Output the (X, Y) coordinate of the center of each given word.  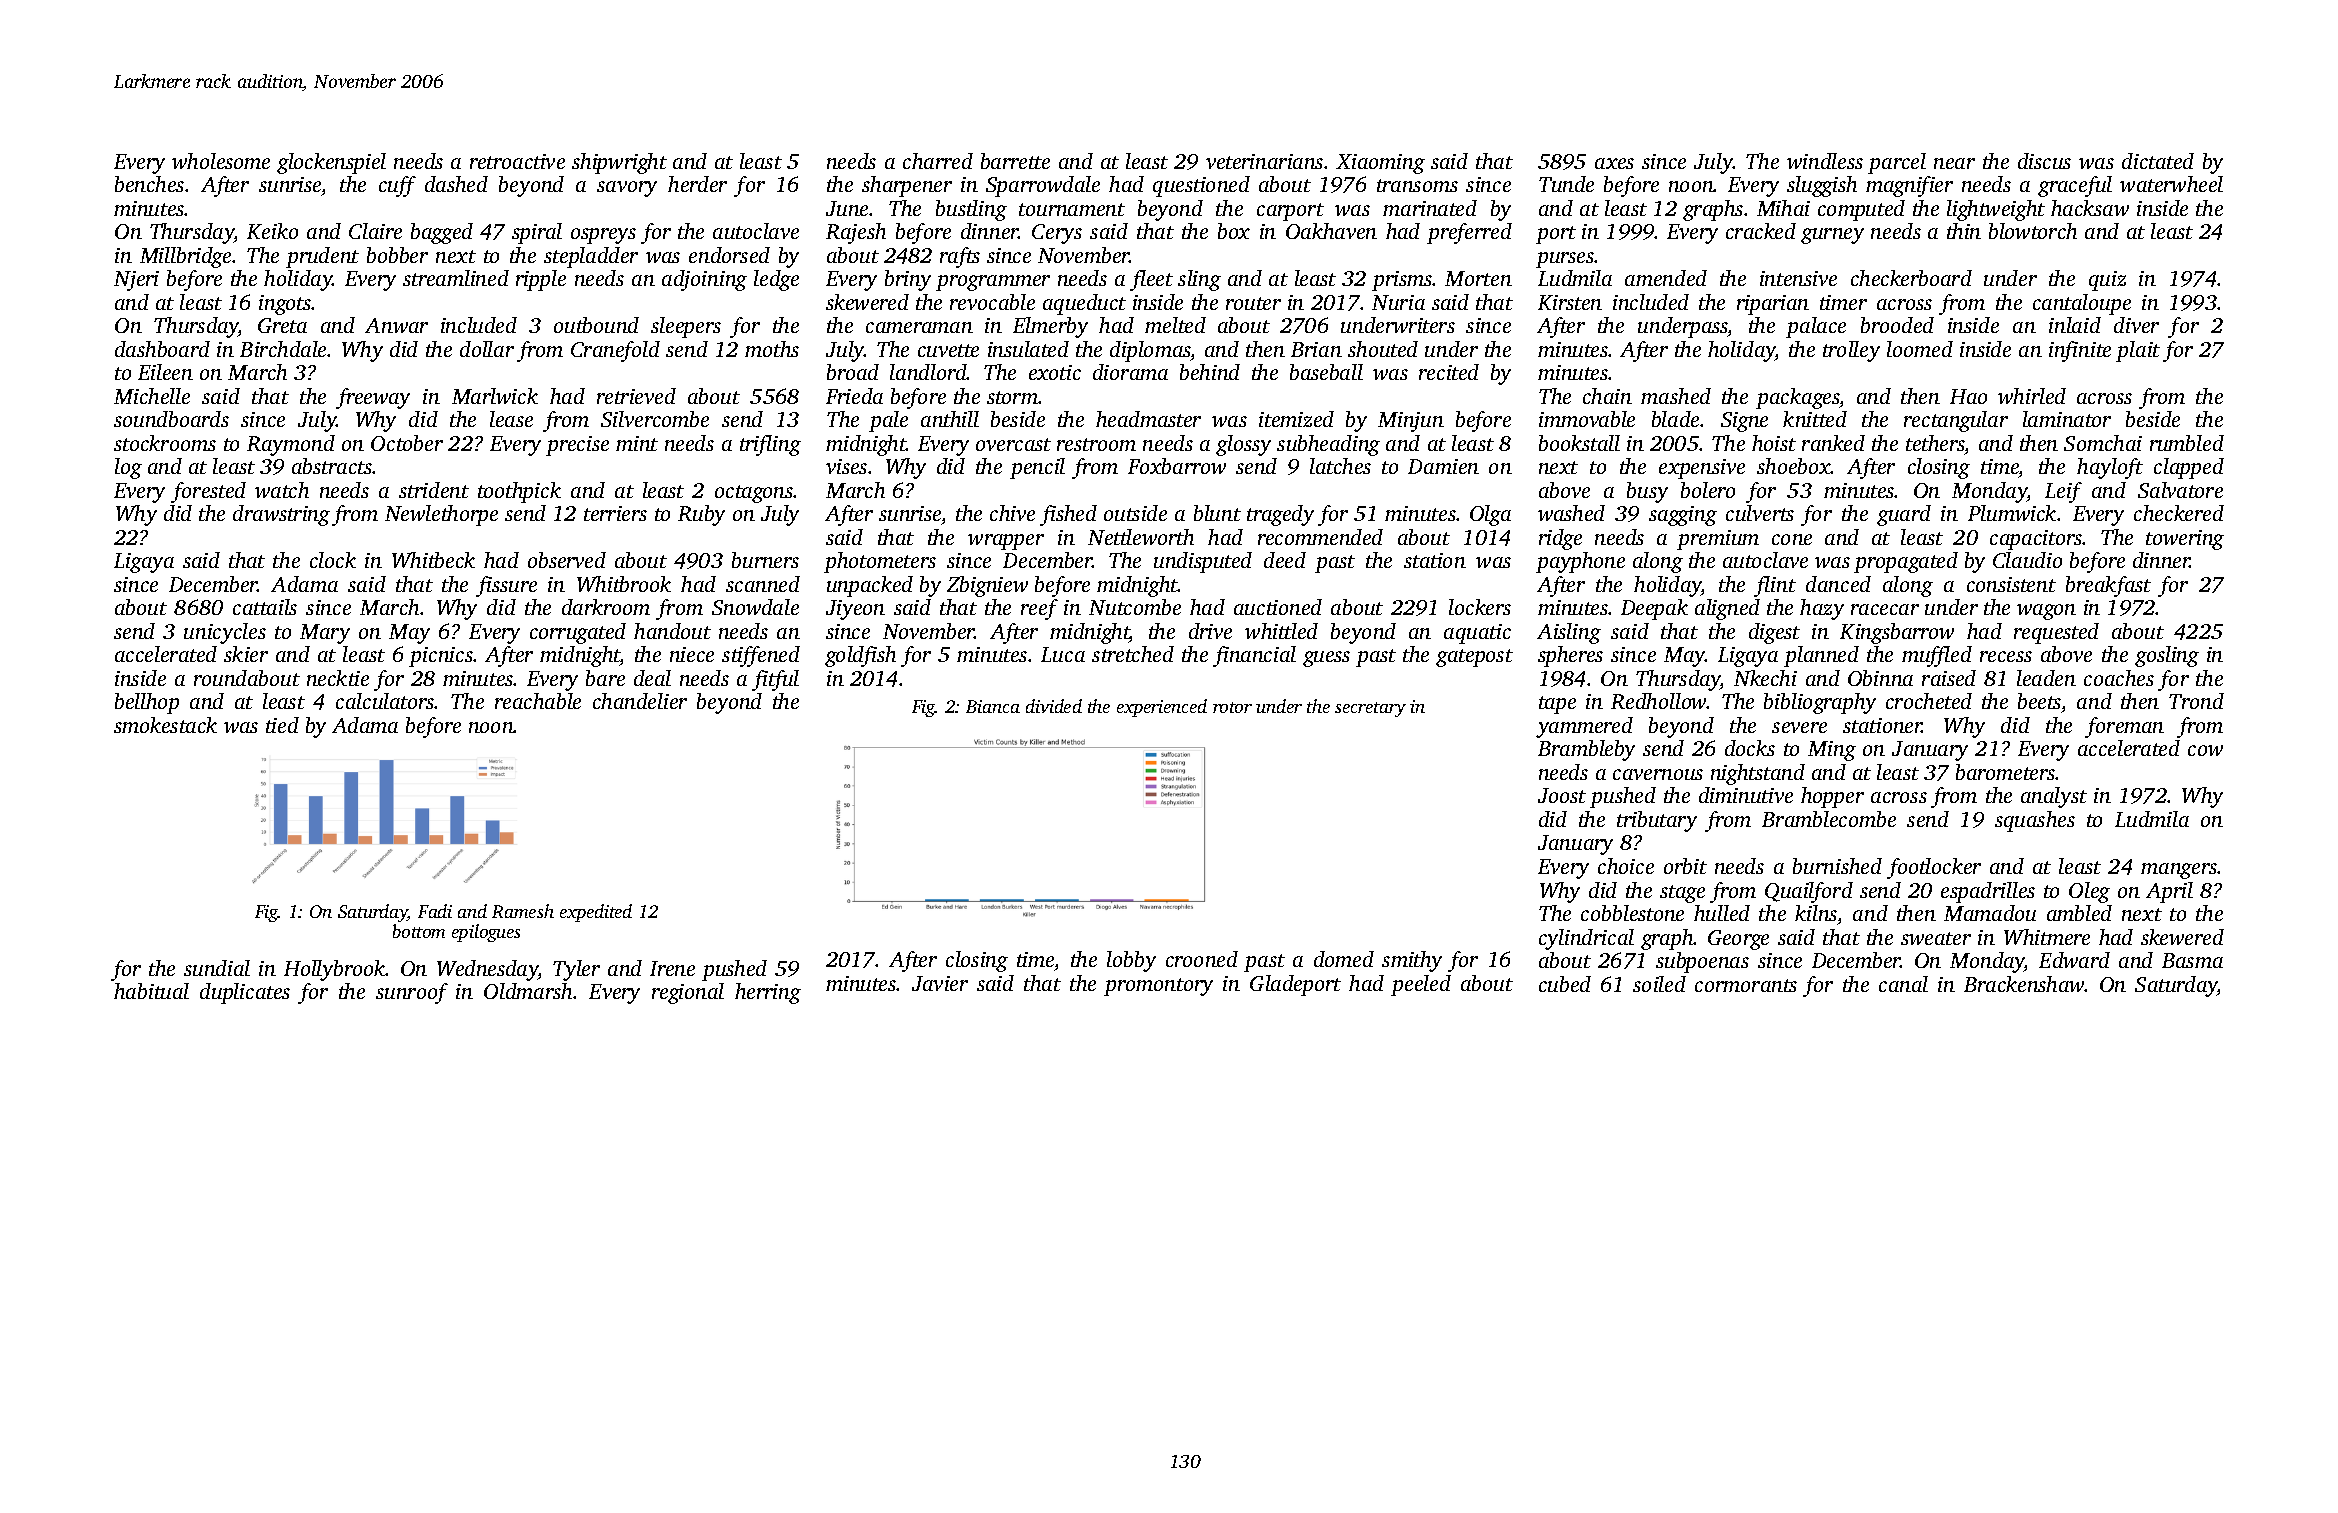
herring (768, 993)
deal (652, 678)
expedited (596, 913)
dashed (456, 184)
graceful (2075, 186)
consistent (2011, 584)
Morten (1478, 278)
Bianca (993, 706)
